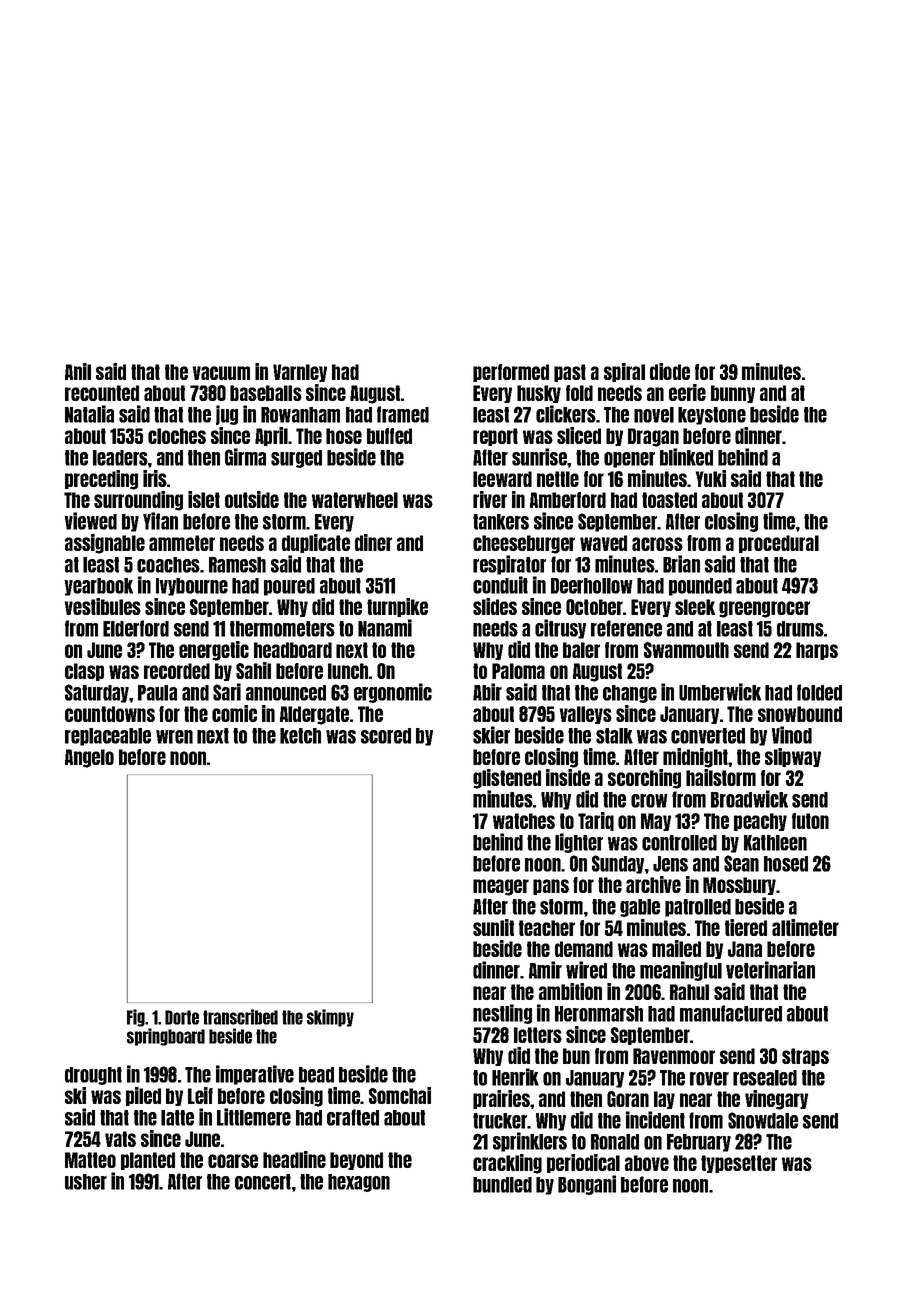 This screenshot has width=908, height=1316. I want to click on report, so click(495, 437).
